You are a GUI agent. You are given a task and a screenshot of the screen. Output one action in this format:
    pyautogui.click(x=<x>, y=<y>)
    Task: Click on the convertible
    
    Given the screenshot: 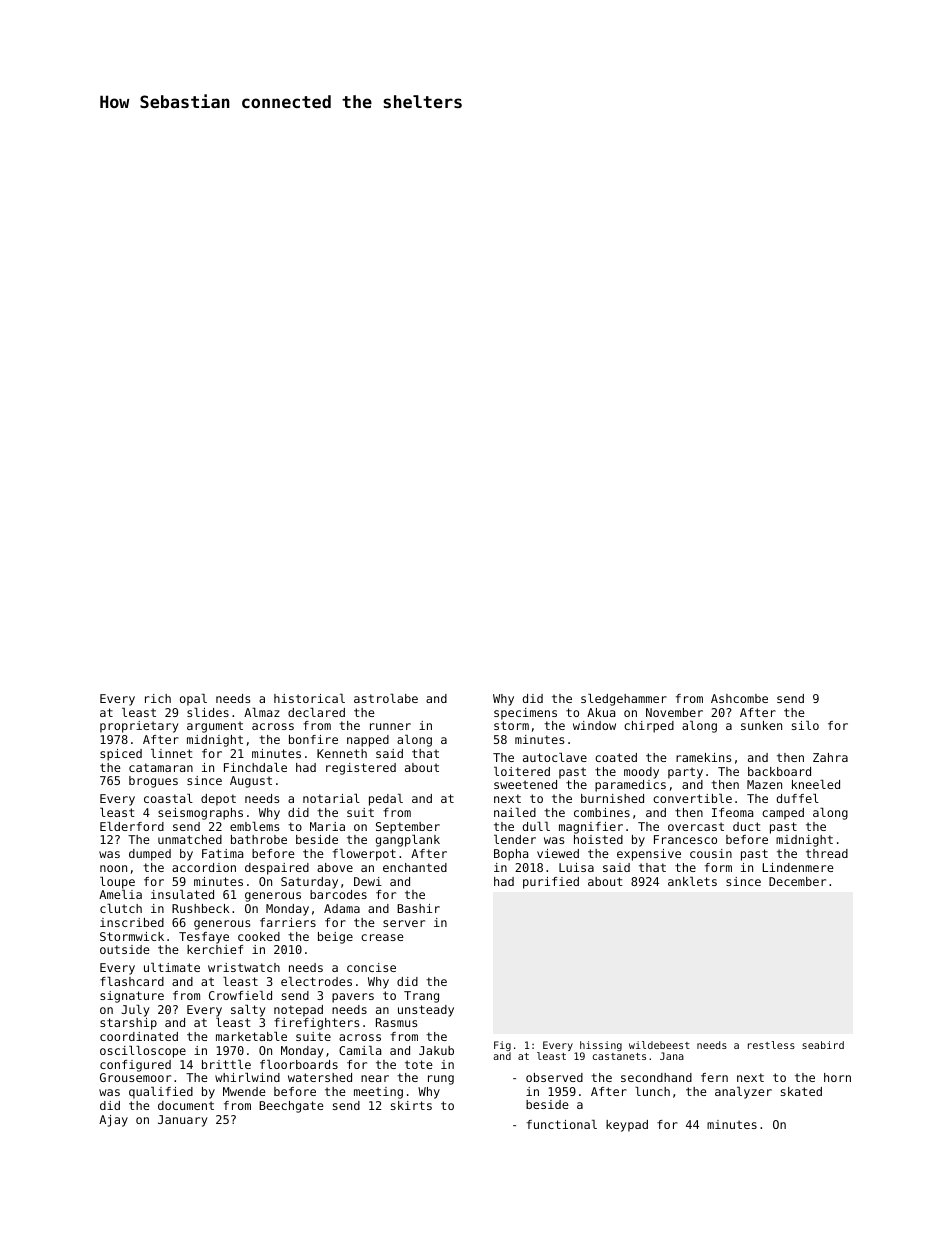 What is the action you would take?
    pyautogui.click(x=692, y=798)
